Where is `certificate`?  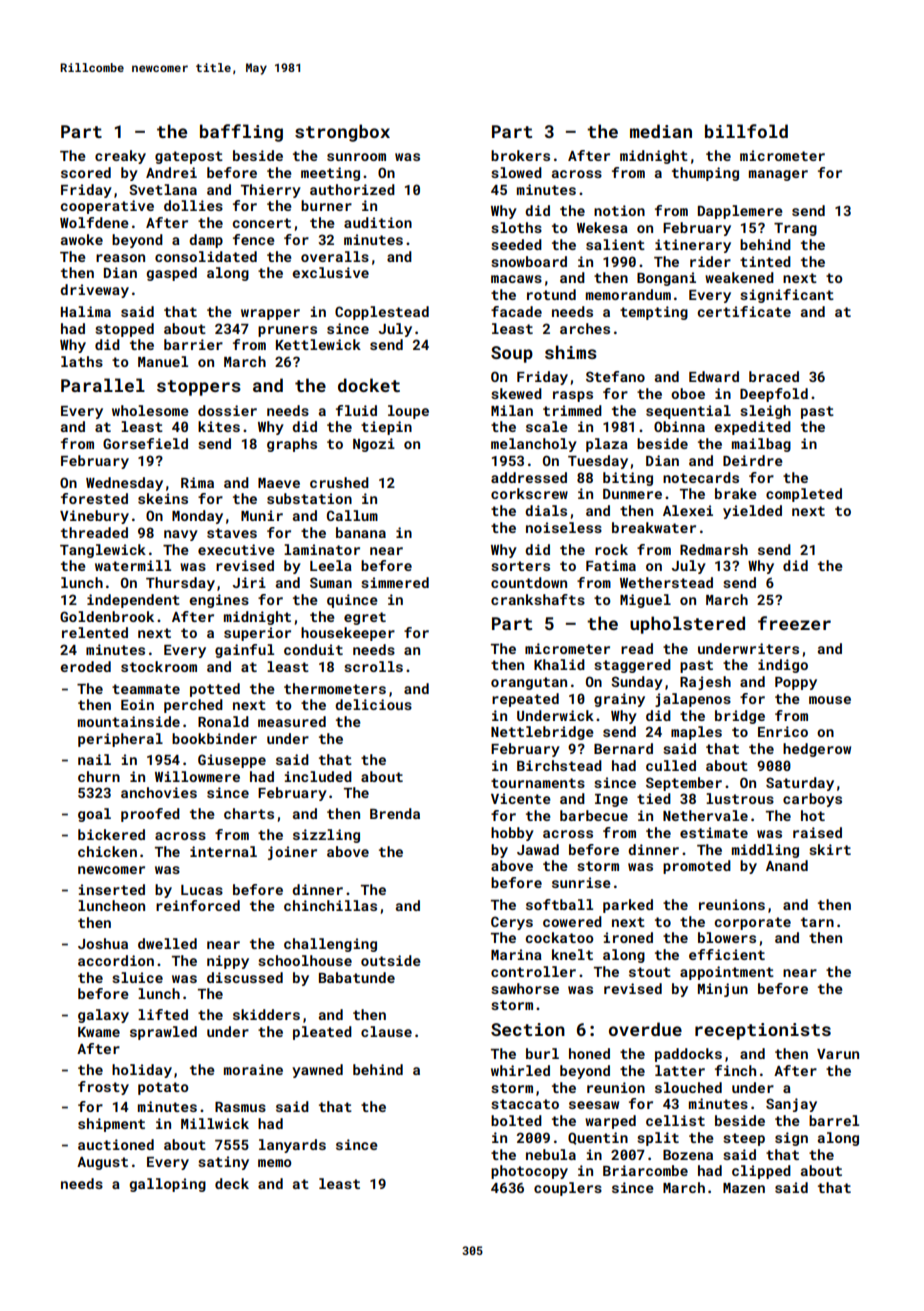
certificate is located at coordinates (744, 311).
